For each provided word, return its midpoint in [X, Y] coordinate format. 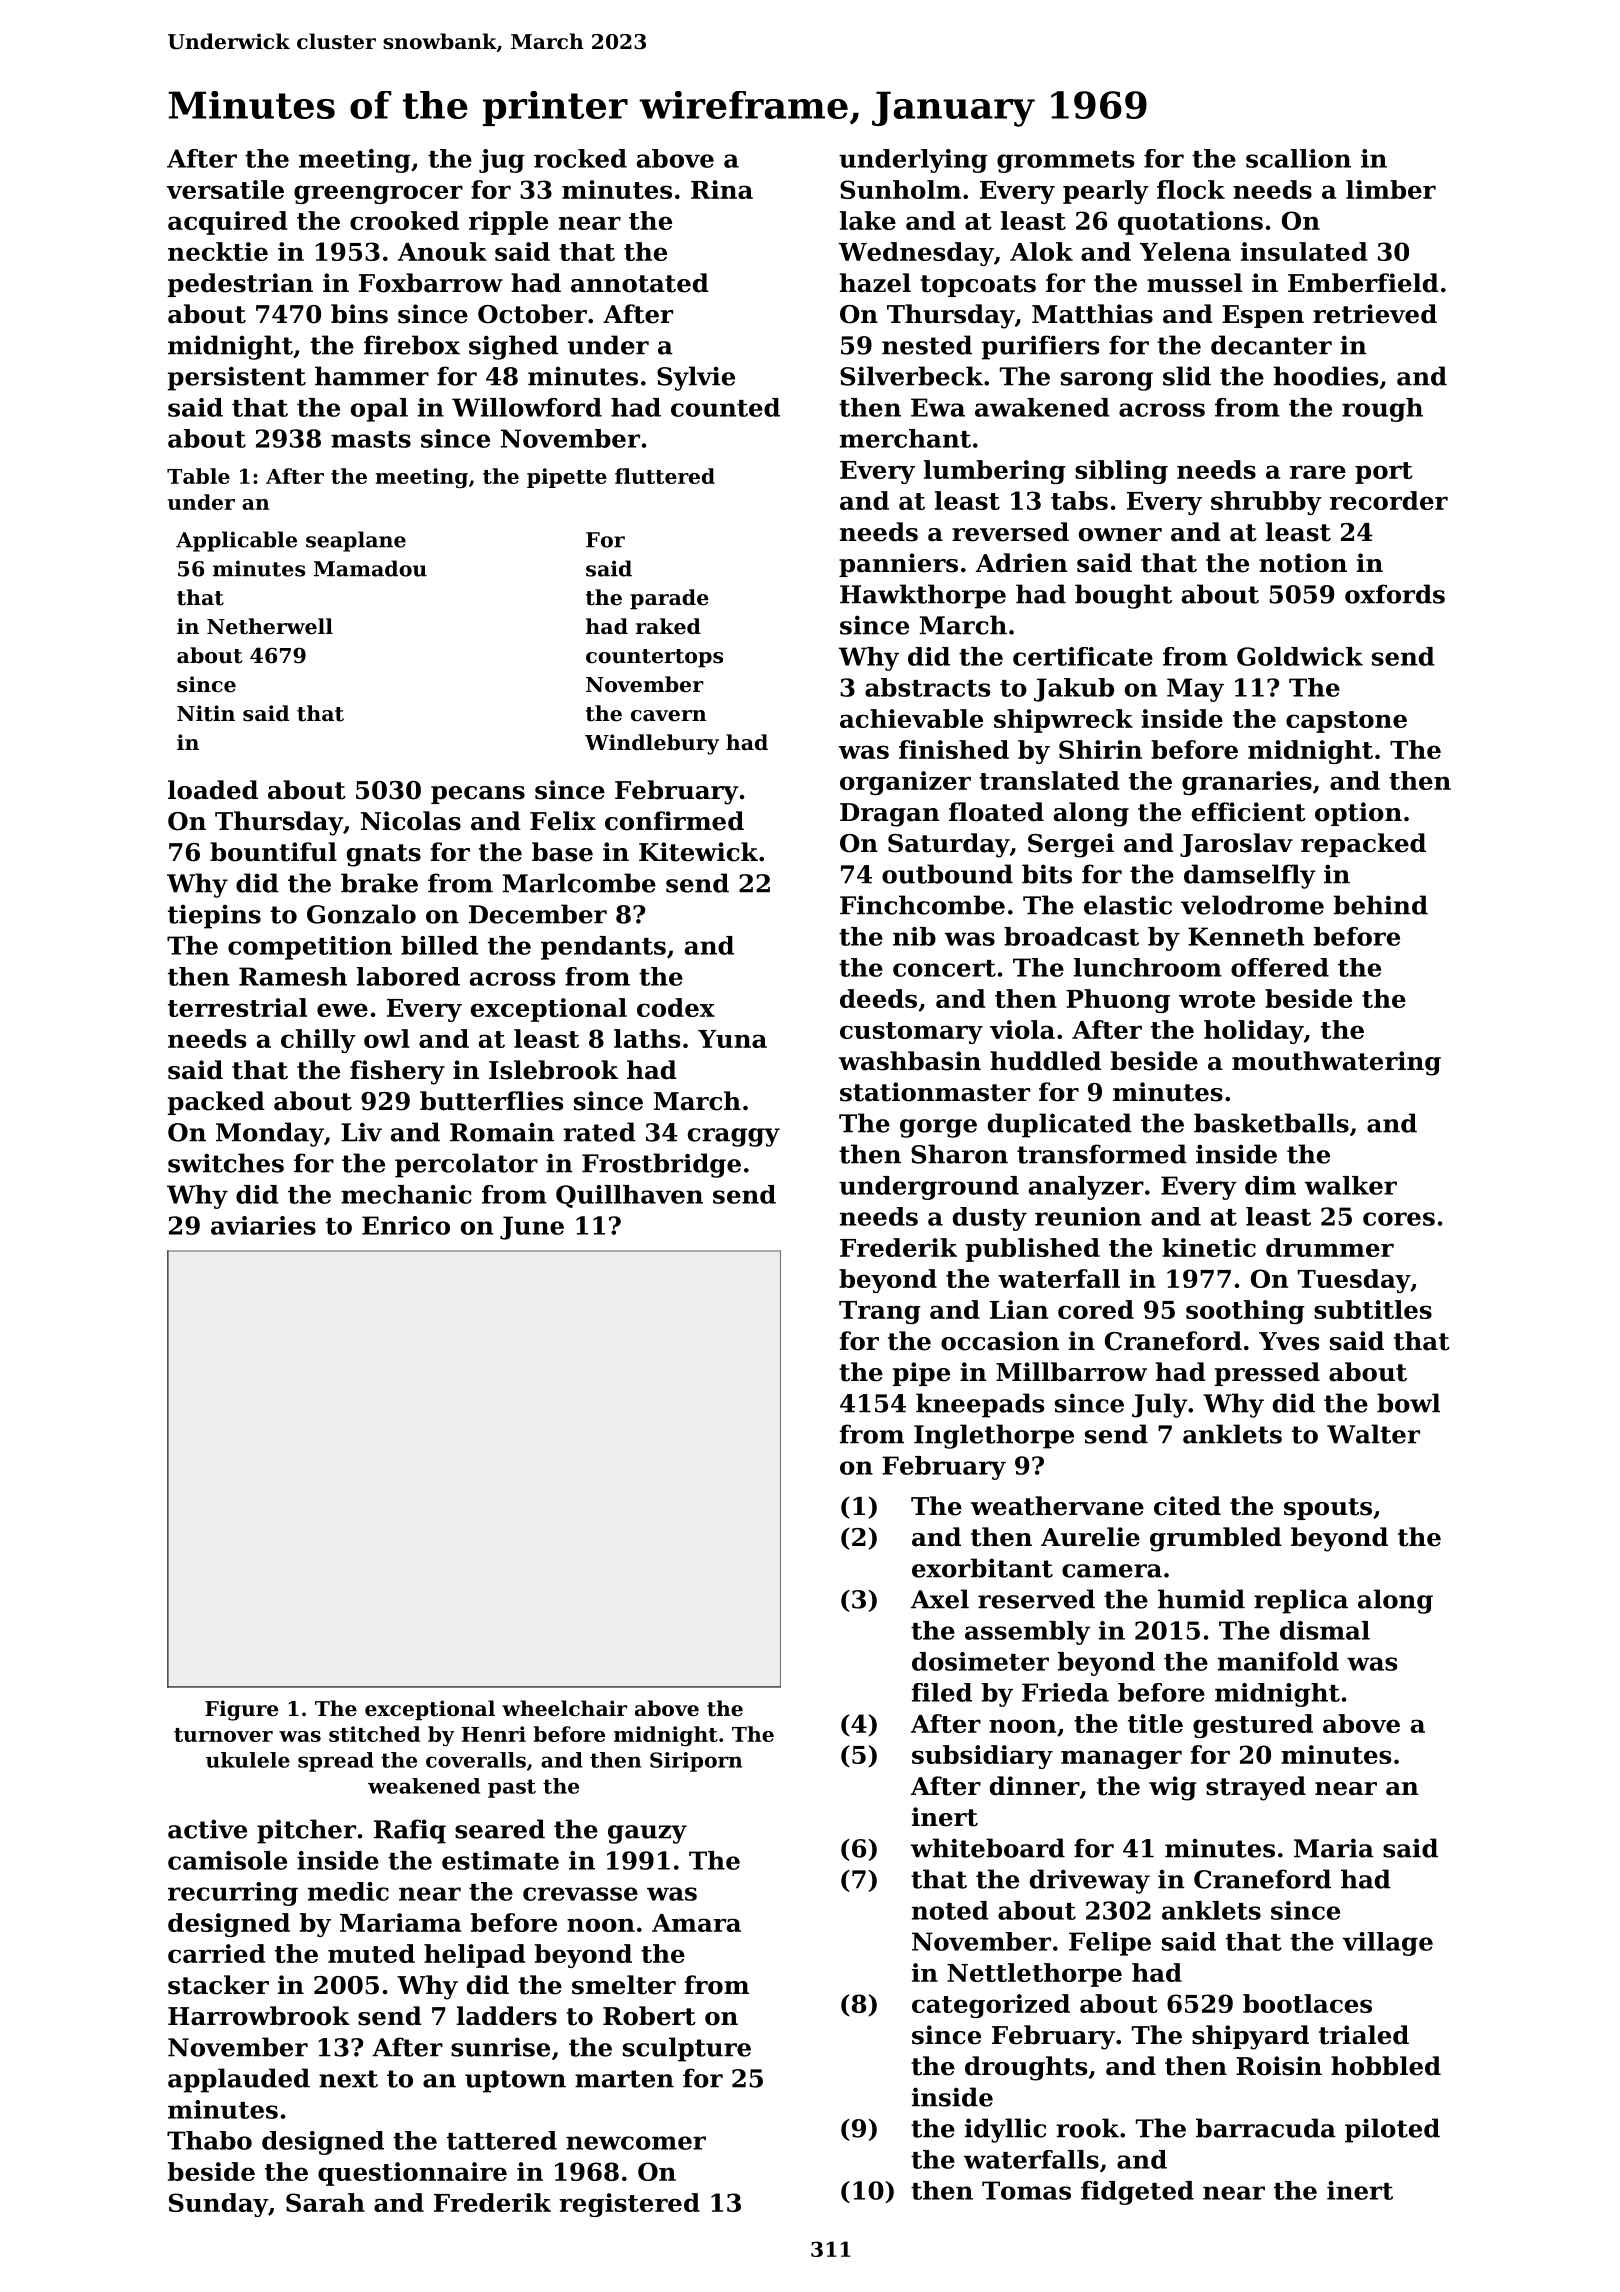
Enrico [406, 1225]
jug [502, 161]
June [532, 1228]
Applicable [236, 541]
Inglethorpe [994, 1436]
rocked [580, 158]
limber [1391, 189]
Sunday [218, 2205]
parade [669, 599]
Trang [880, 1312]
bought [1123, 596]
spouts [1328, 1509]
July [1160, 1405]
